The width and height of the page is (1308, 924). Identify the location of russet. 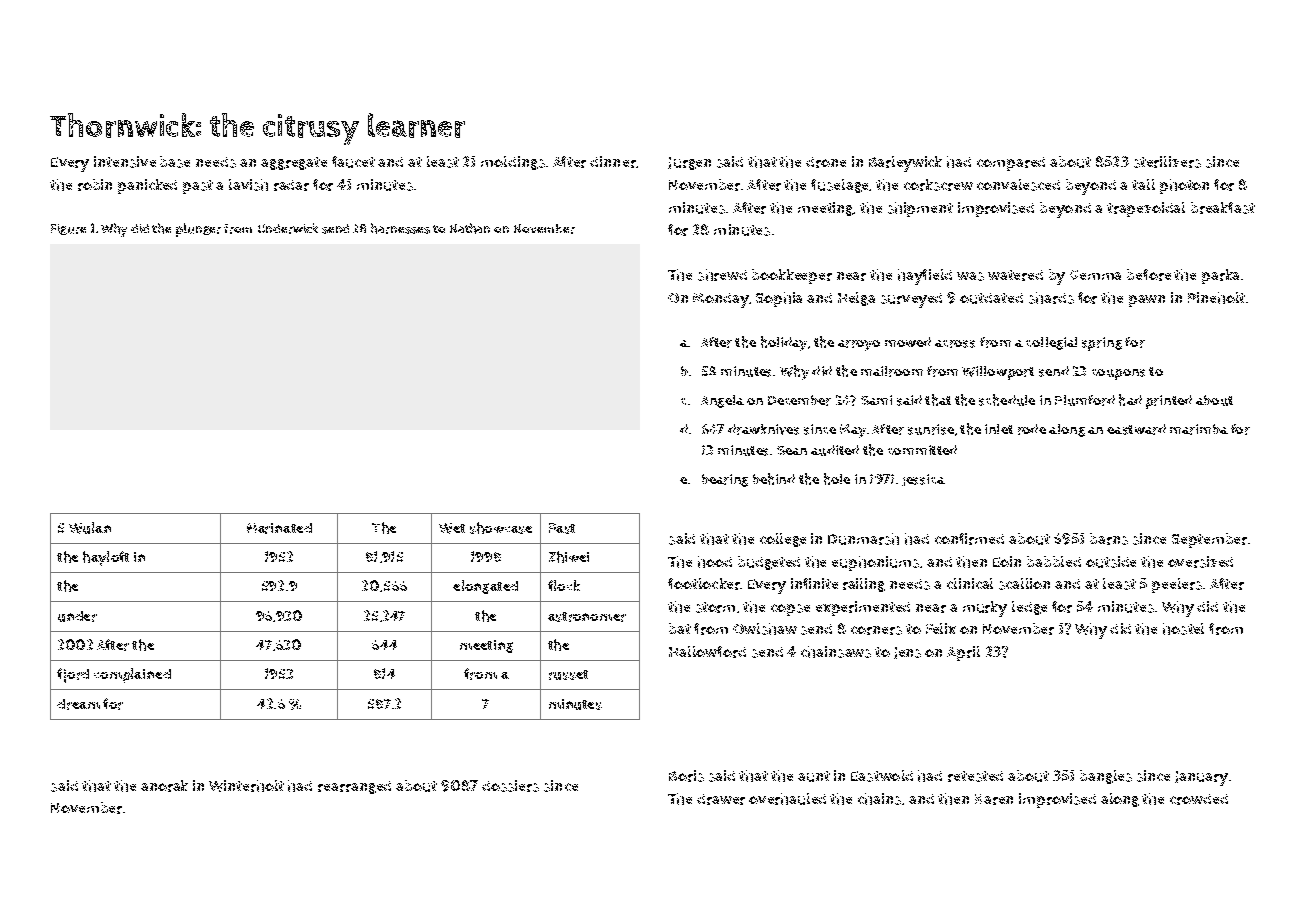
(568, 675).
